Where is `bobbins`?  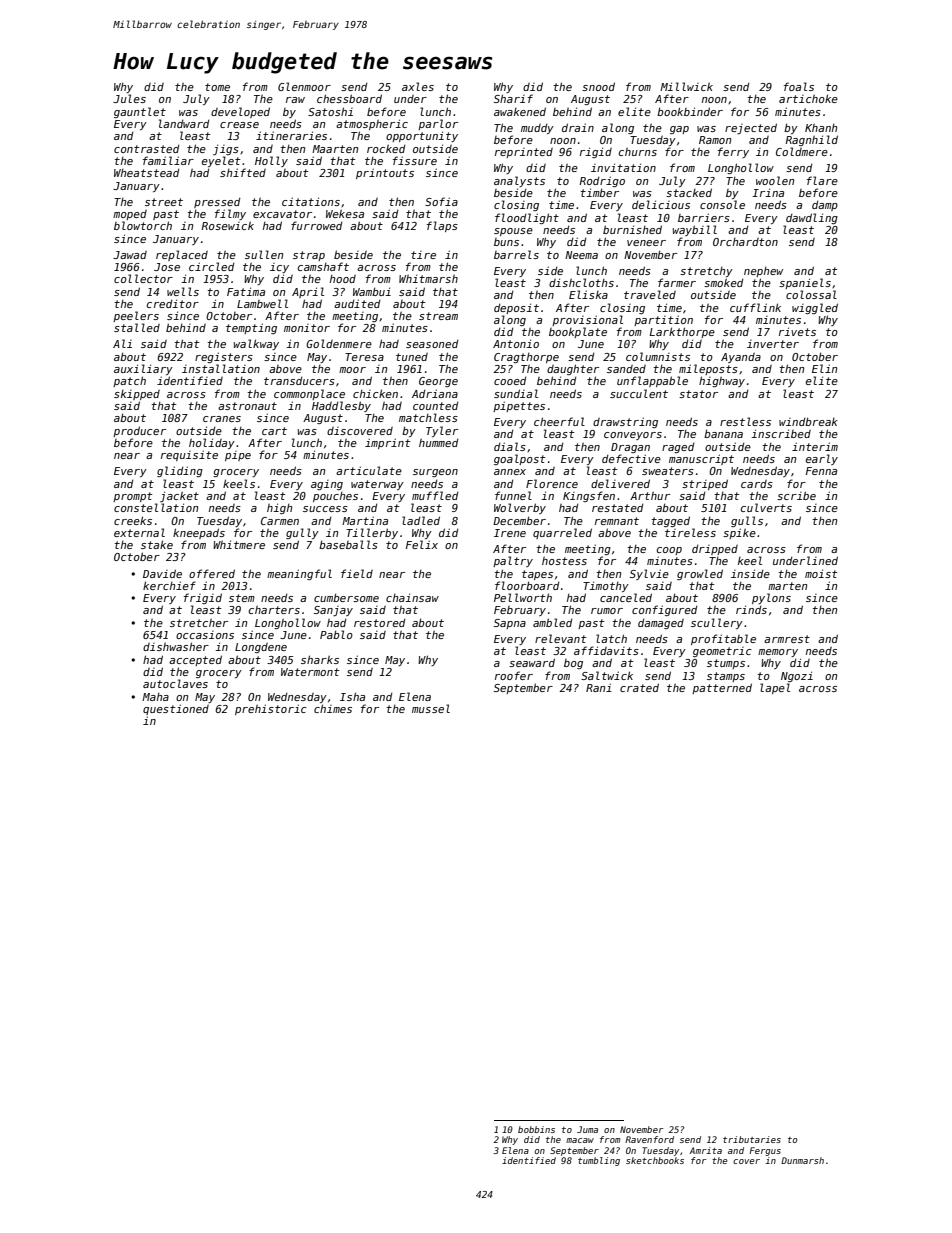 bobbins is located at coordinates (536, 1129).
